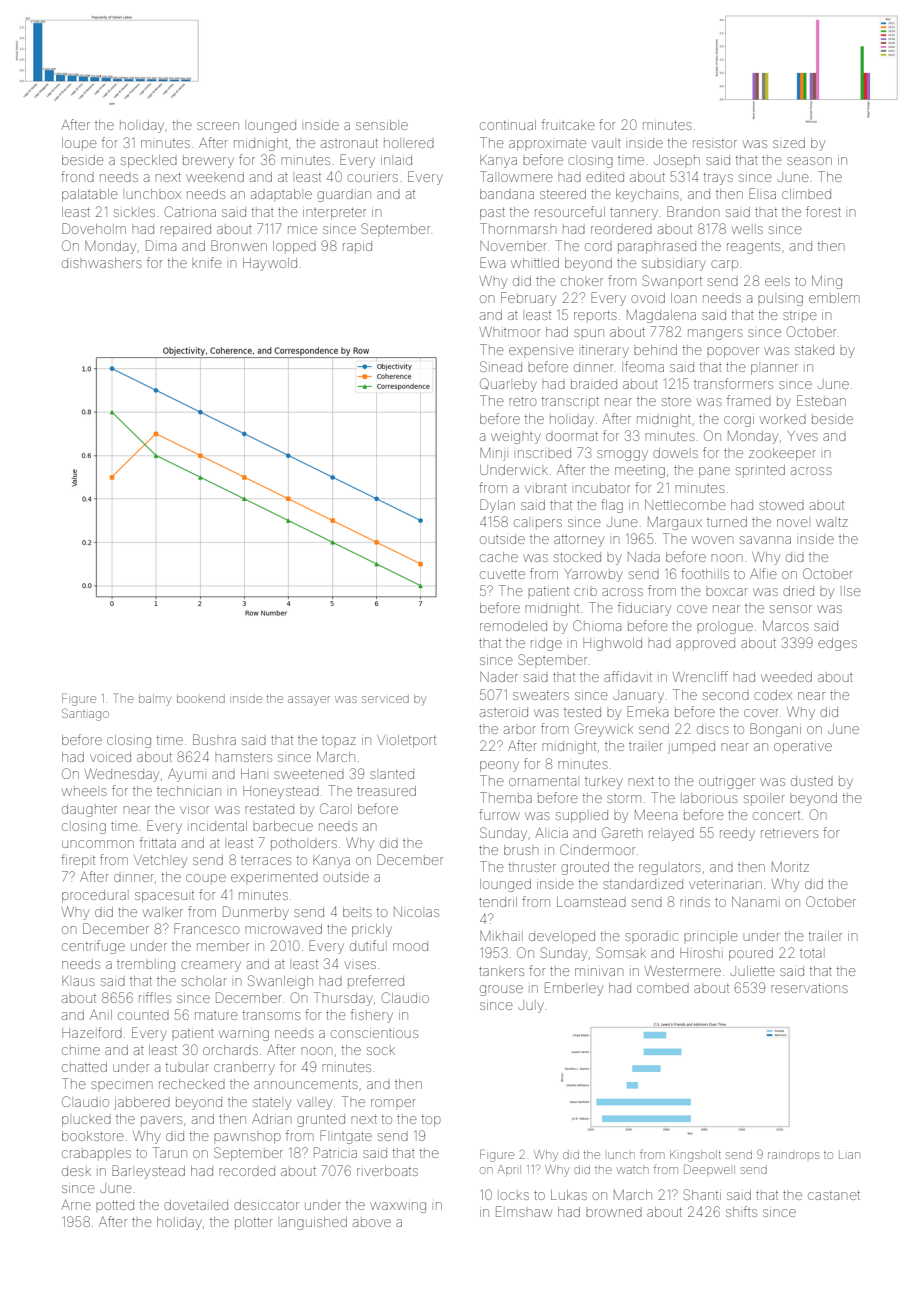 This screenshot has width=924, height=1308. Describe the element at coordinates (372, 1223) in the screenshot. I see `above` at that location.
